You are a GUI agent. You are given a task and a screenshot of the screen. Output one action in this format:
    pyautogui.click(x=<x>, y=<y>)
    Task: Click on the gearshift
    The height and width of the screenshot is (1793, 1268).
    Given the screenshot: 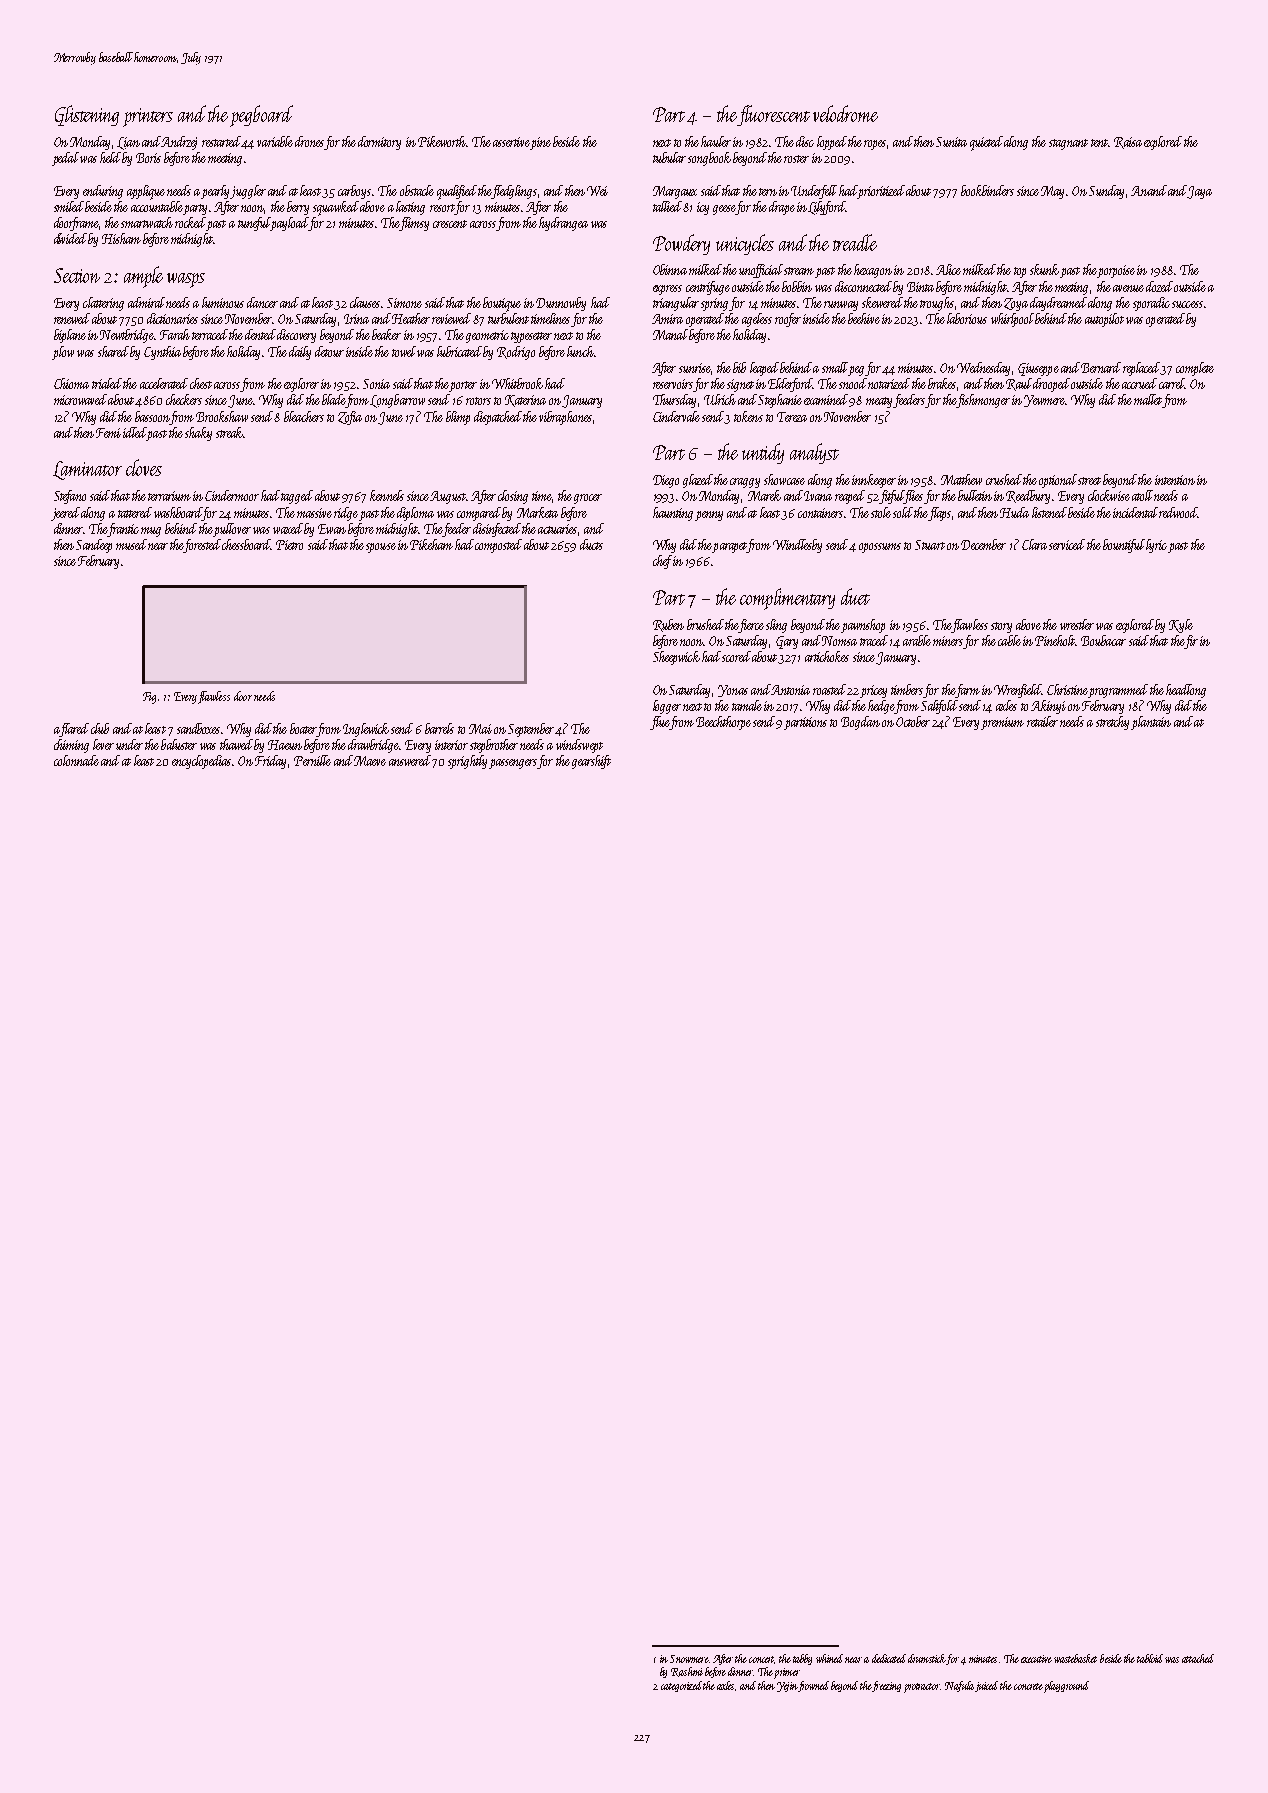 What is the action you would take?
    pyautogui.click(x=591, y=762)
